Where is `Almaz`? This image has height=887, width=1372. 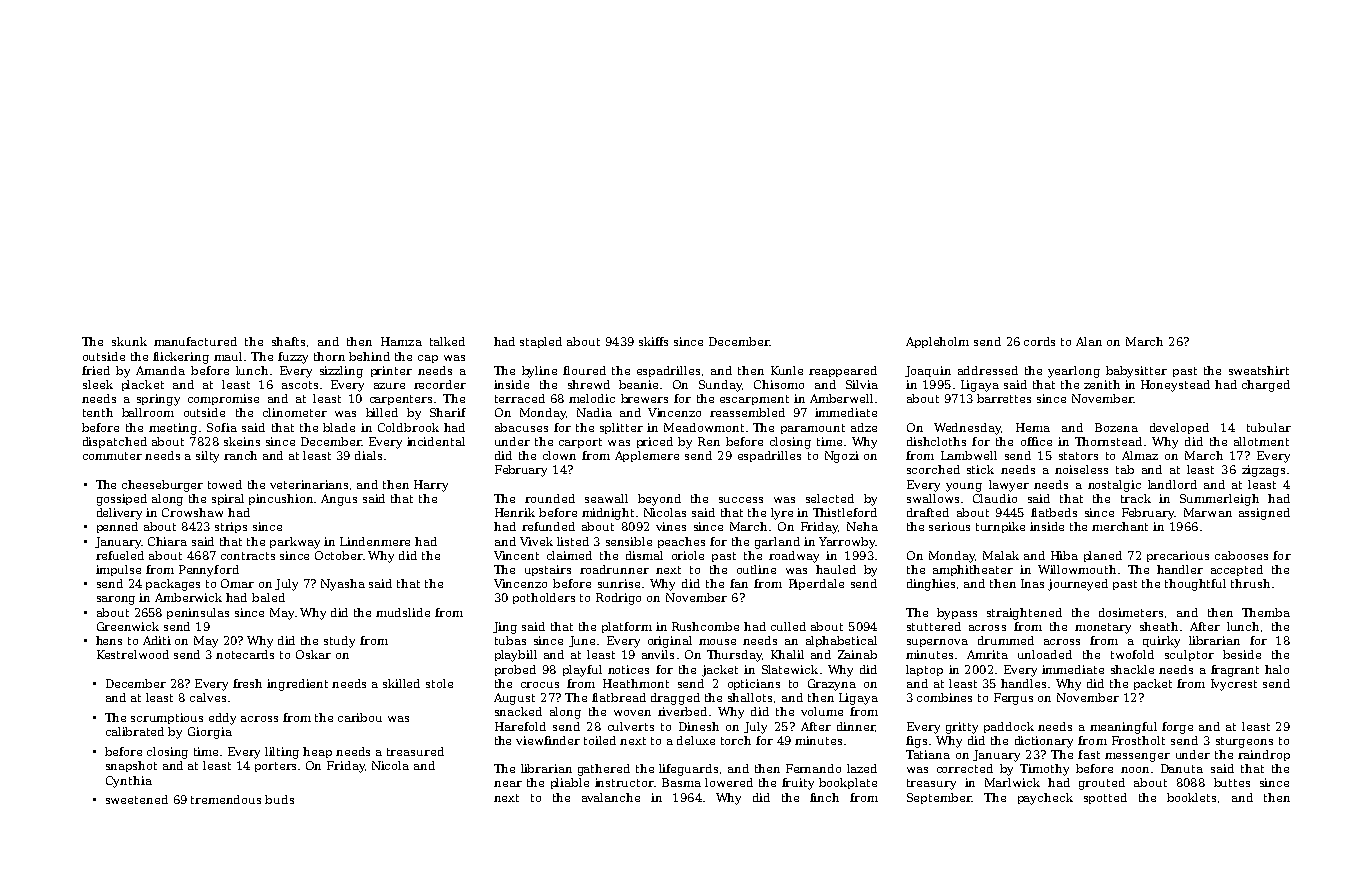 Almaz is located at coordinates (1140, 455).
